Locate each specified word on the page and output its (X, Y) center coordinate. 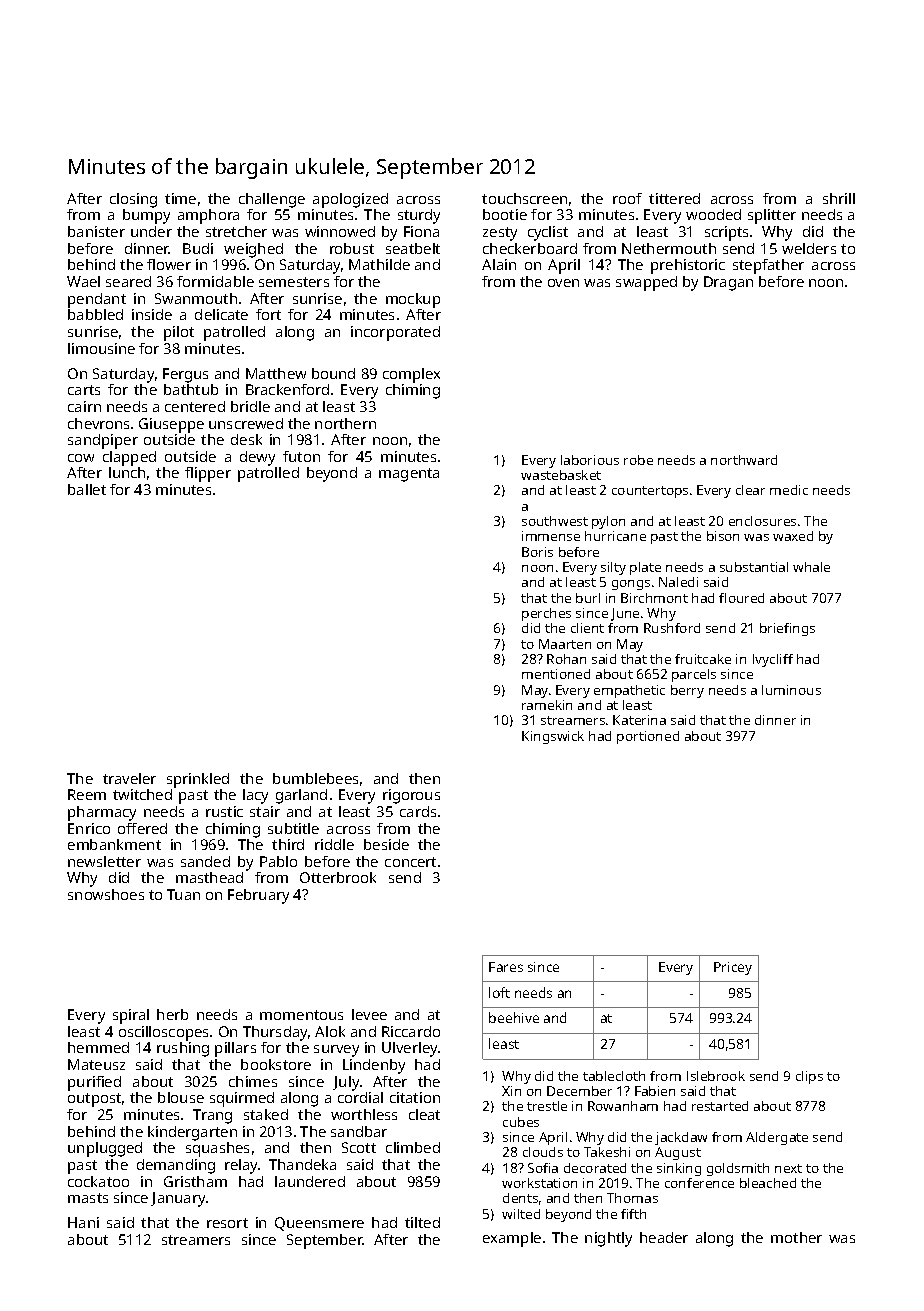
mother (796, 1237)
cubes (521, 1122)
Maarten (565, 644)
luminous (791, 690)
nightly (608, 1239)
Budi (198, 248)
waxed (793, 536)
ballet (87, 489)
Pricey (733, 968)
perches (546, 614)
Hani (83, 1222)
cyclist (548, 233)
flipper (208, 474)
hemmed (98, 1047)
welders (809, 248)
